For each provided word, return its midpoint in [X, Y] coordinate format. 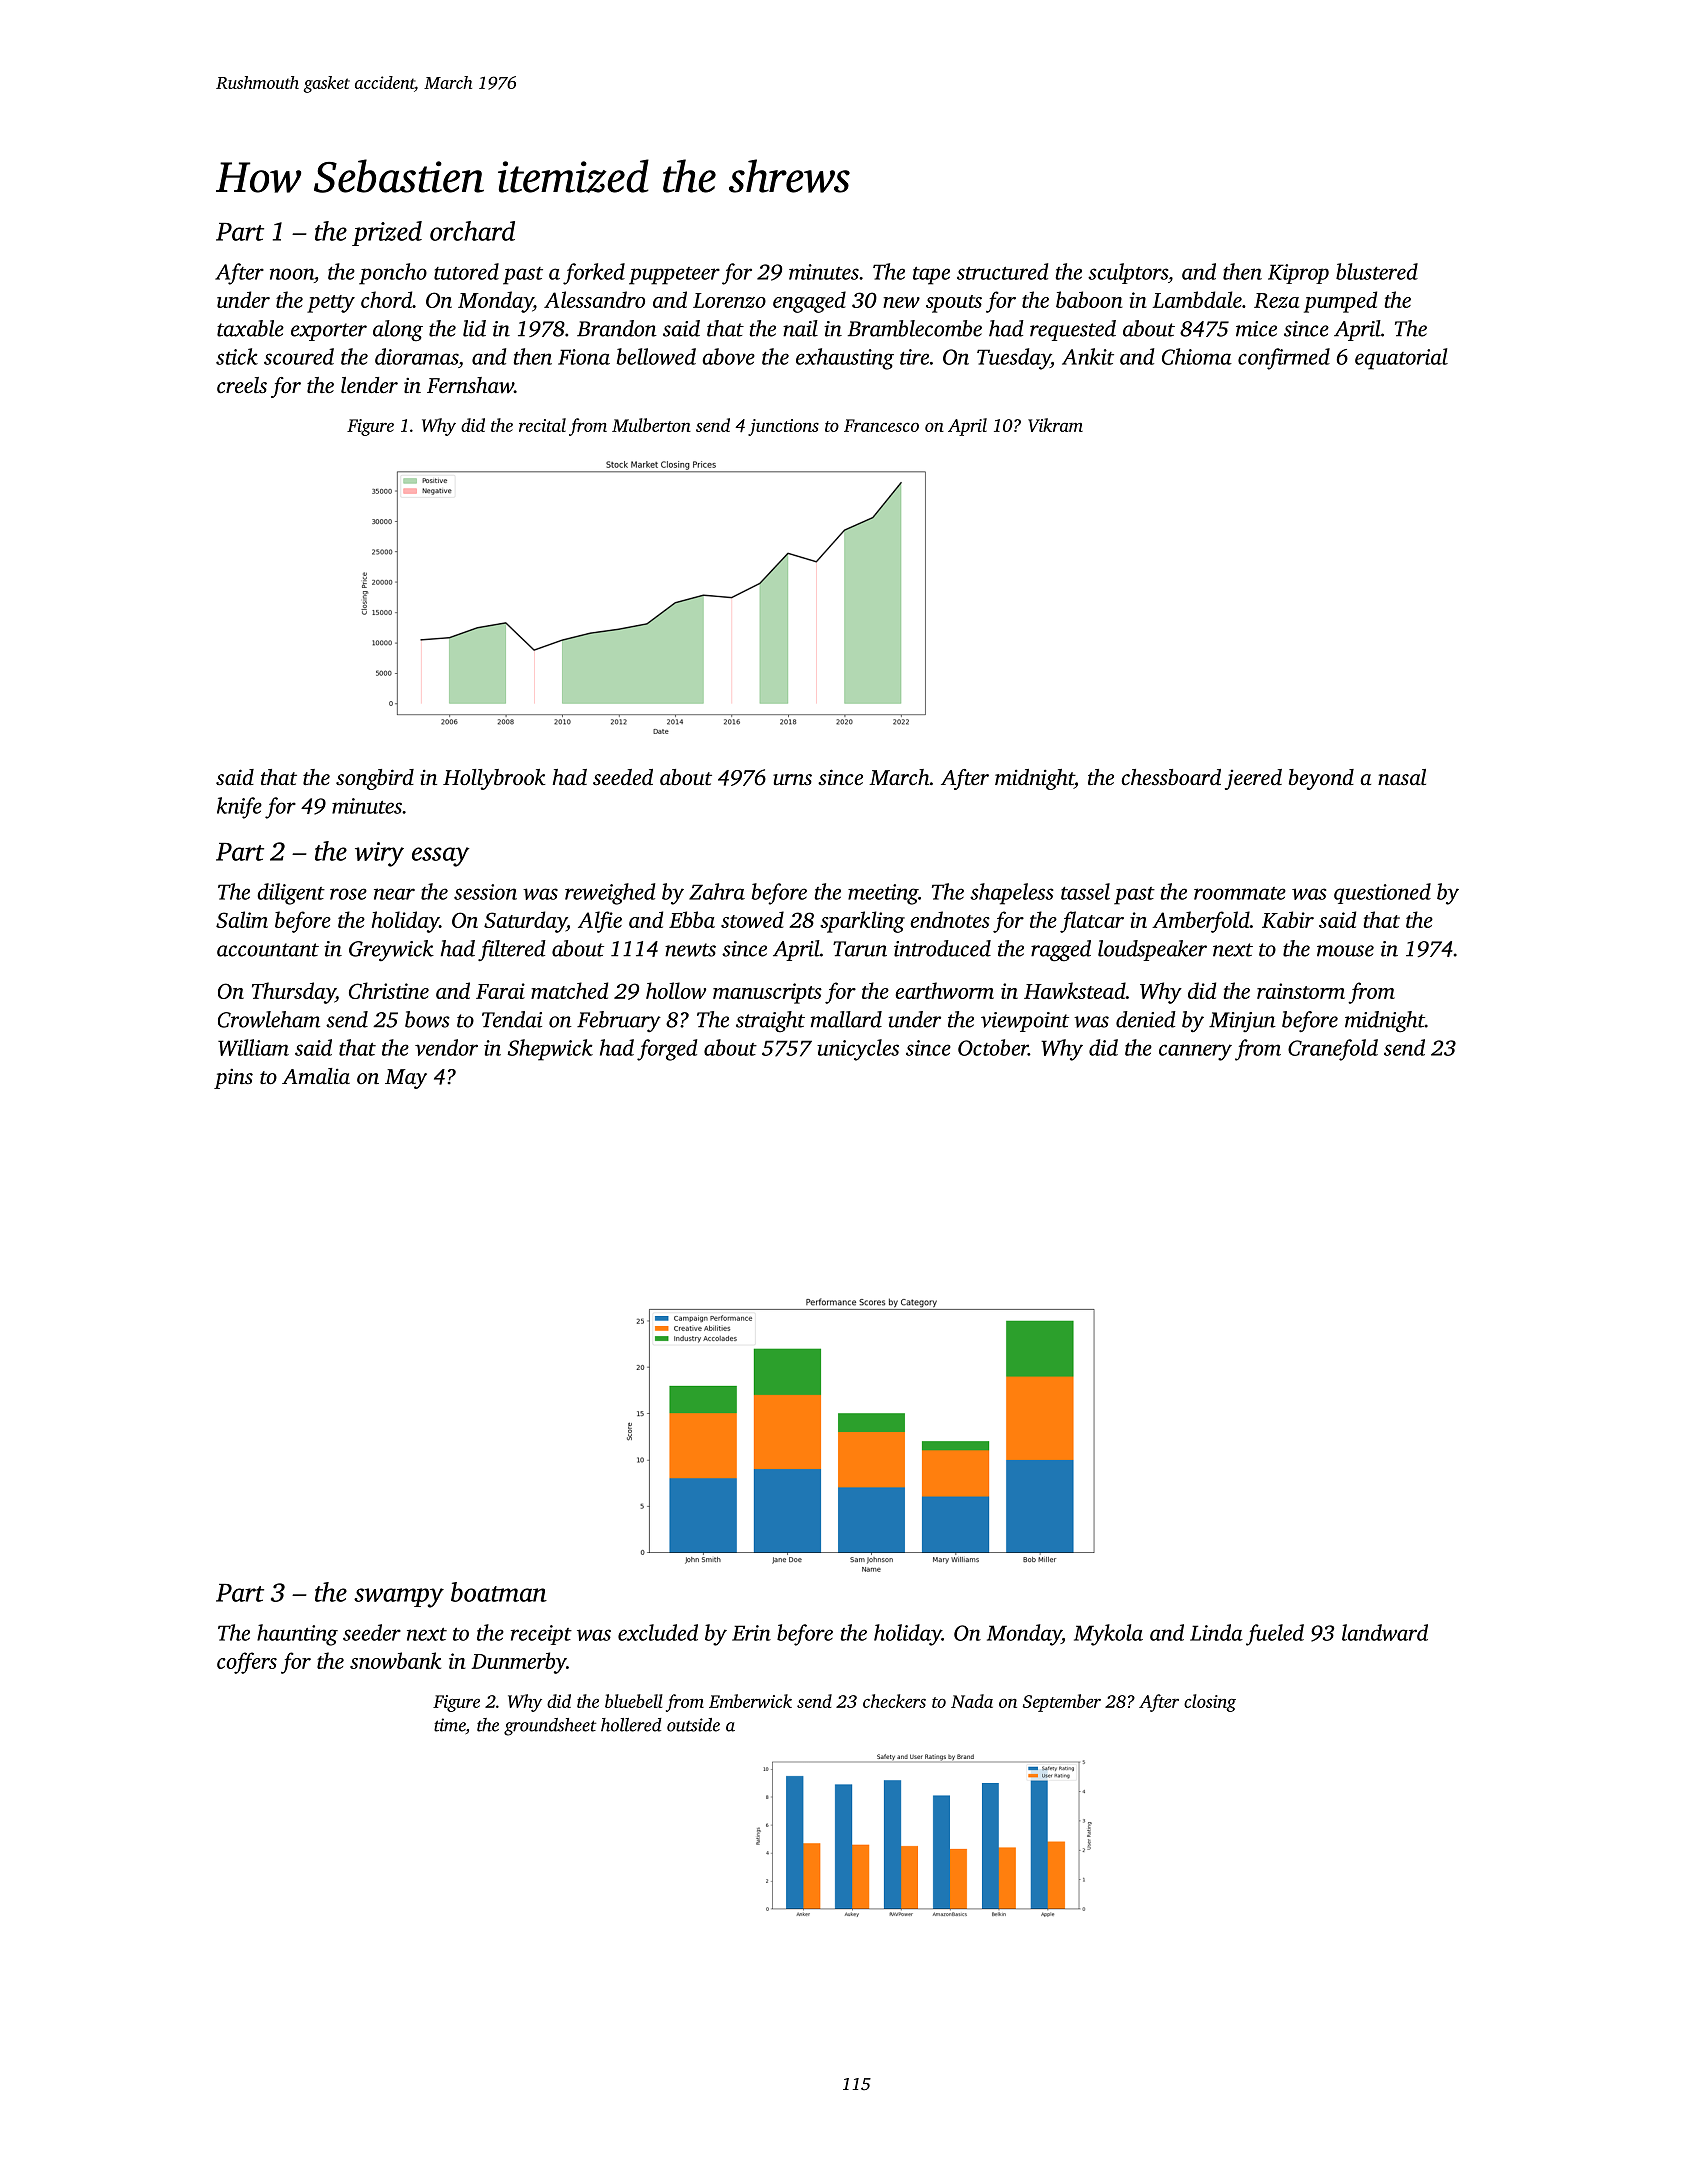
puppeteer [674, 276]
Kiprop [1298, 274]
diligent [291, 894]
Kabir [1288, 919]
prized [387, 233]
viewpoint [1025, 1022]
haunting [297, 1635]
